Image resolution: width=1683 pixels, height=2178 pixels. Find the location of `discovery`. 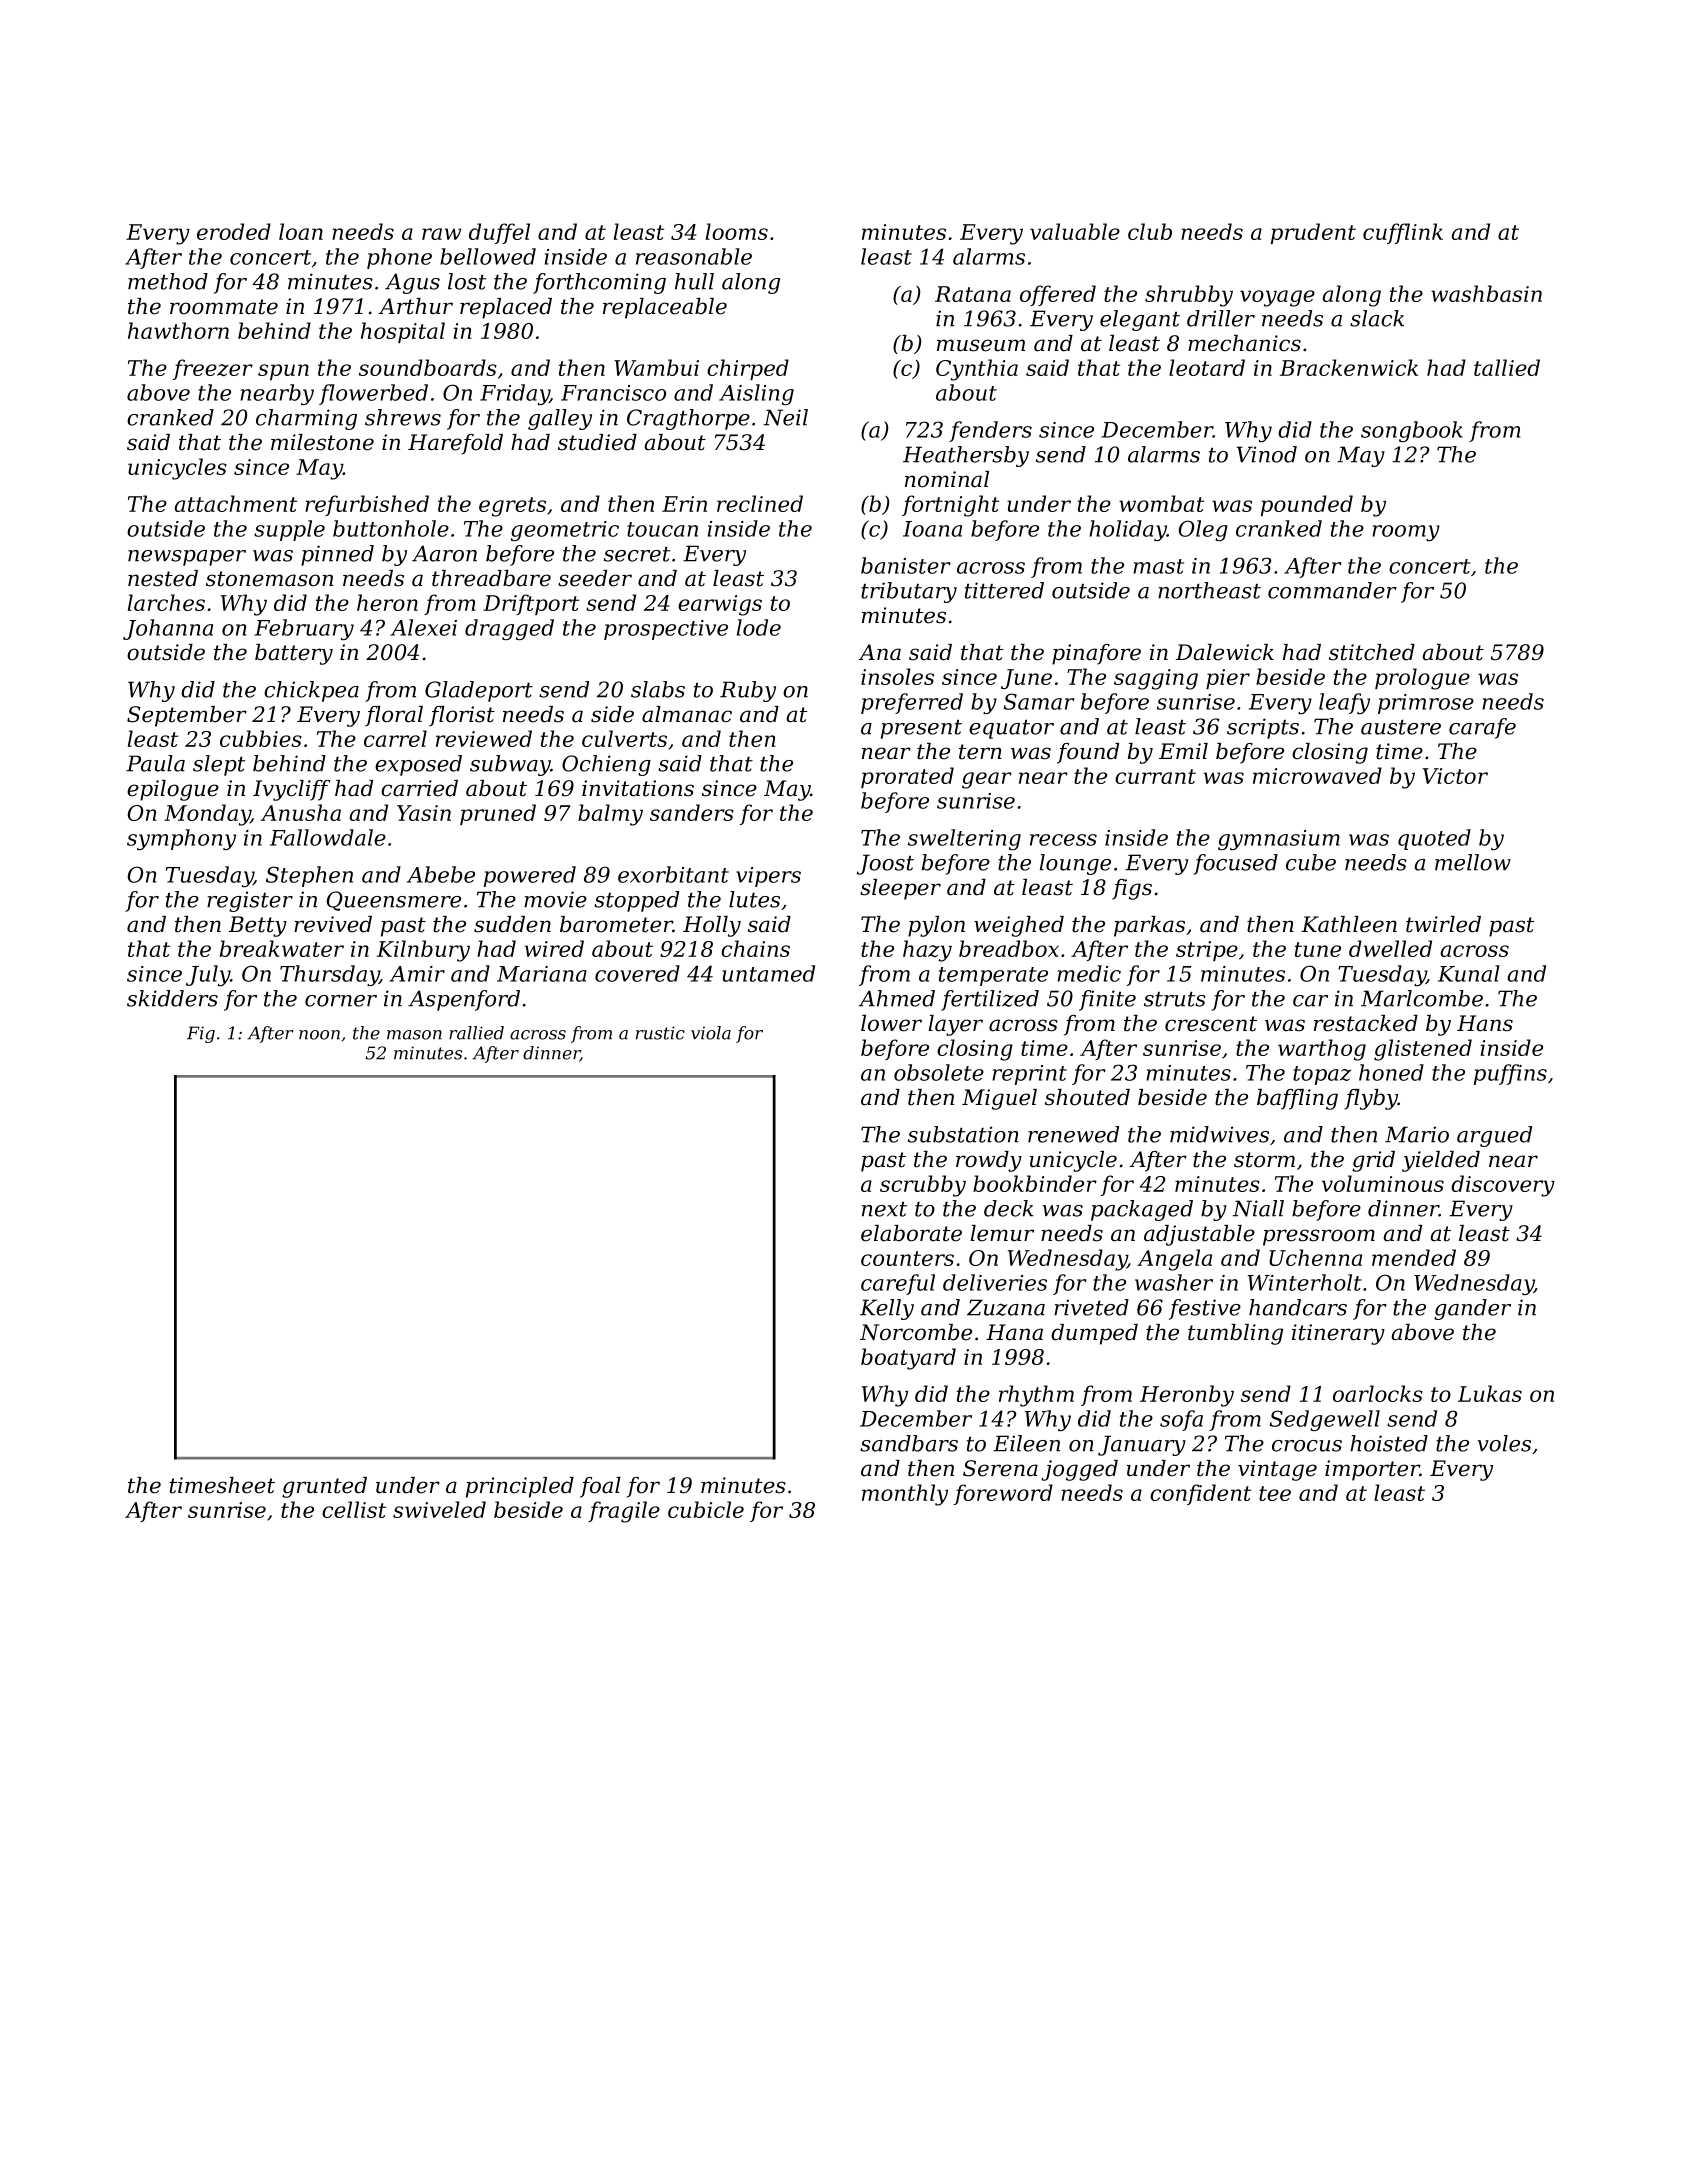

discovery is located at coordinates (1503, 1186).
